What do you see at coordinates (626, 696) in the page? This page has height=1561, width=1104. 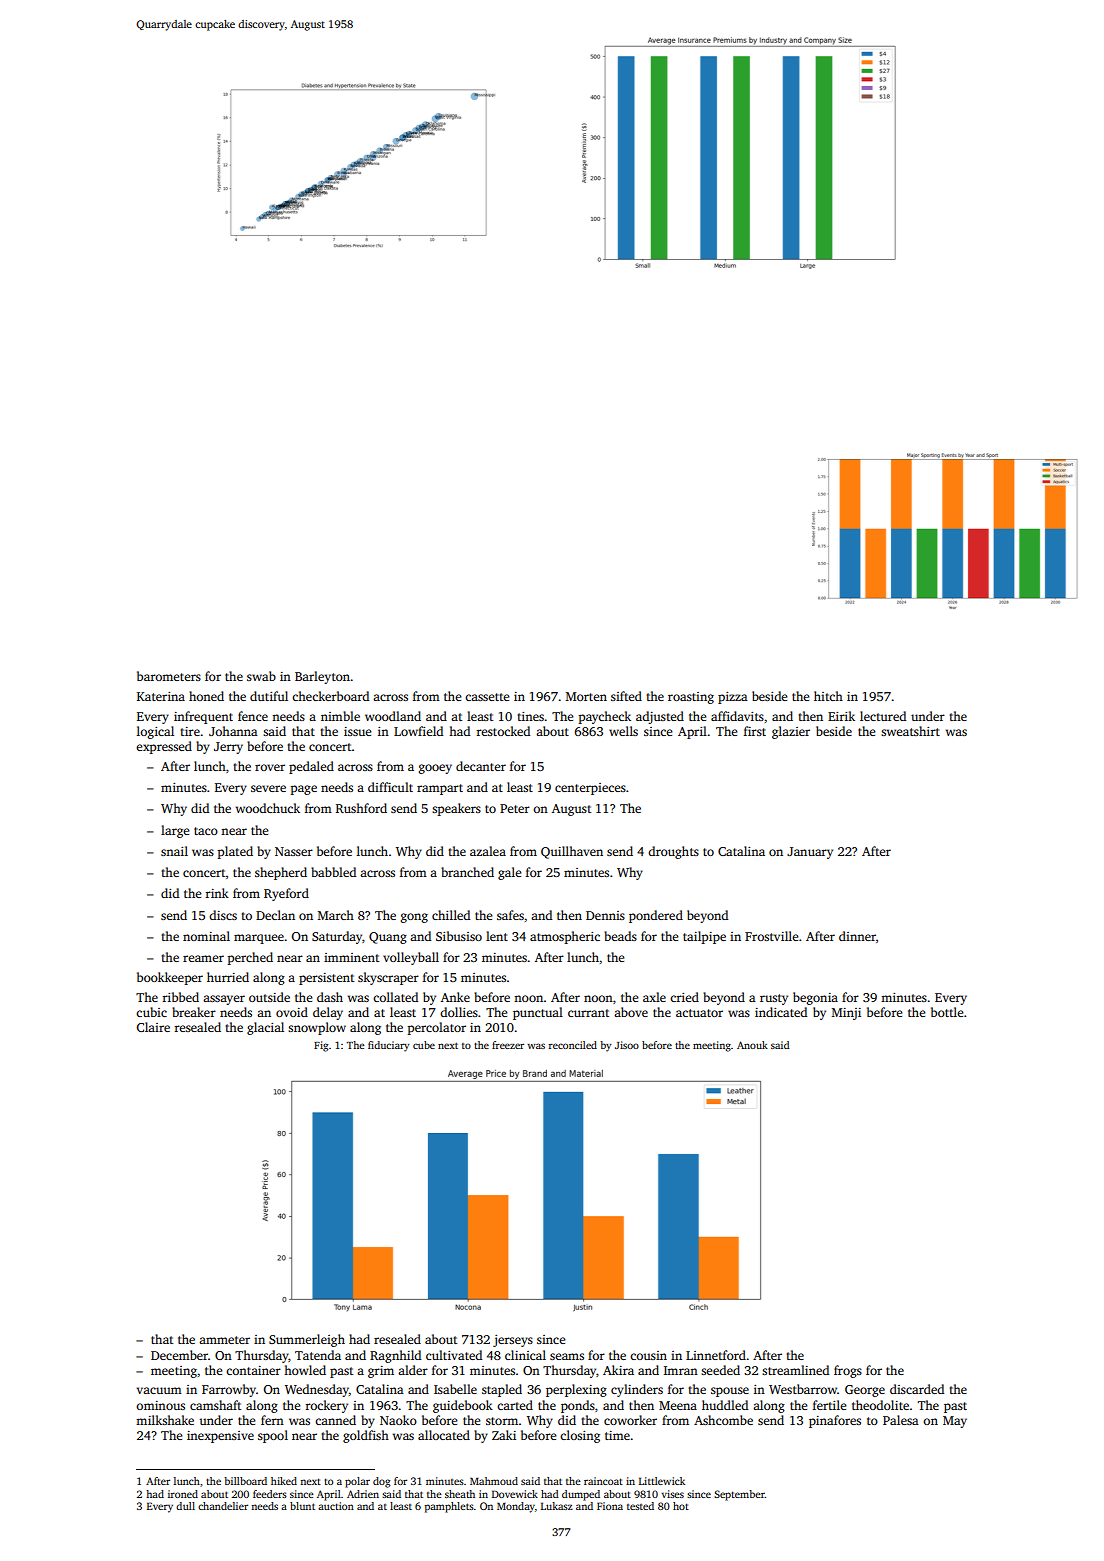 I see `sifted` at bounding box center [626, 696].
